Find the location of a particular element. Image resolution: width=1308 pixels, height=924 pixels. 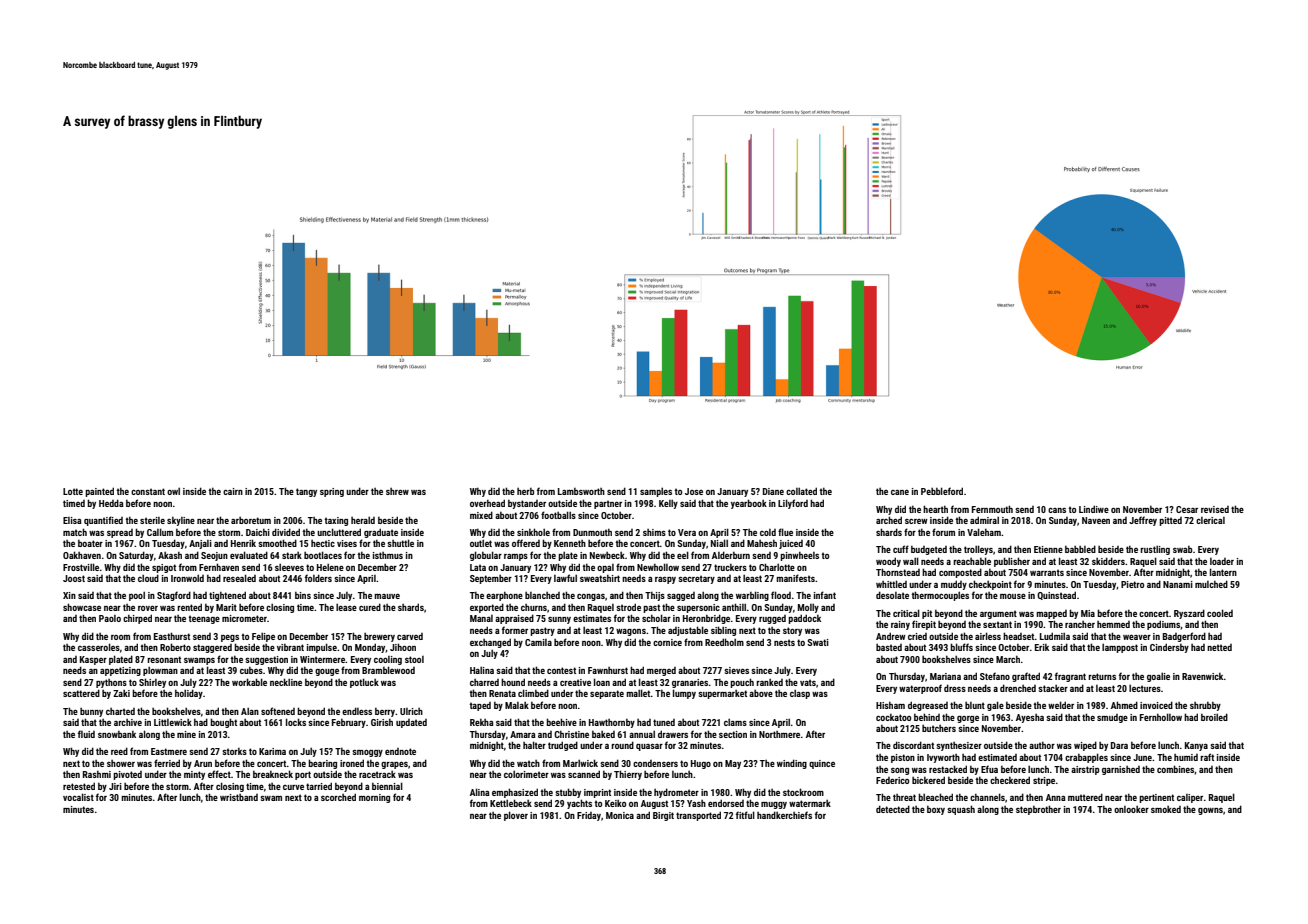

mouse is located at coordinates (1013, 596).
